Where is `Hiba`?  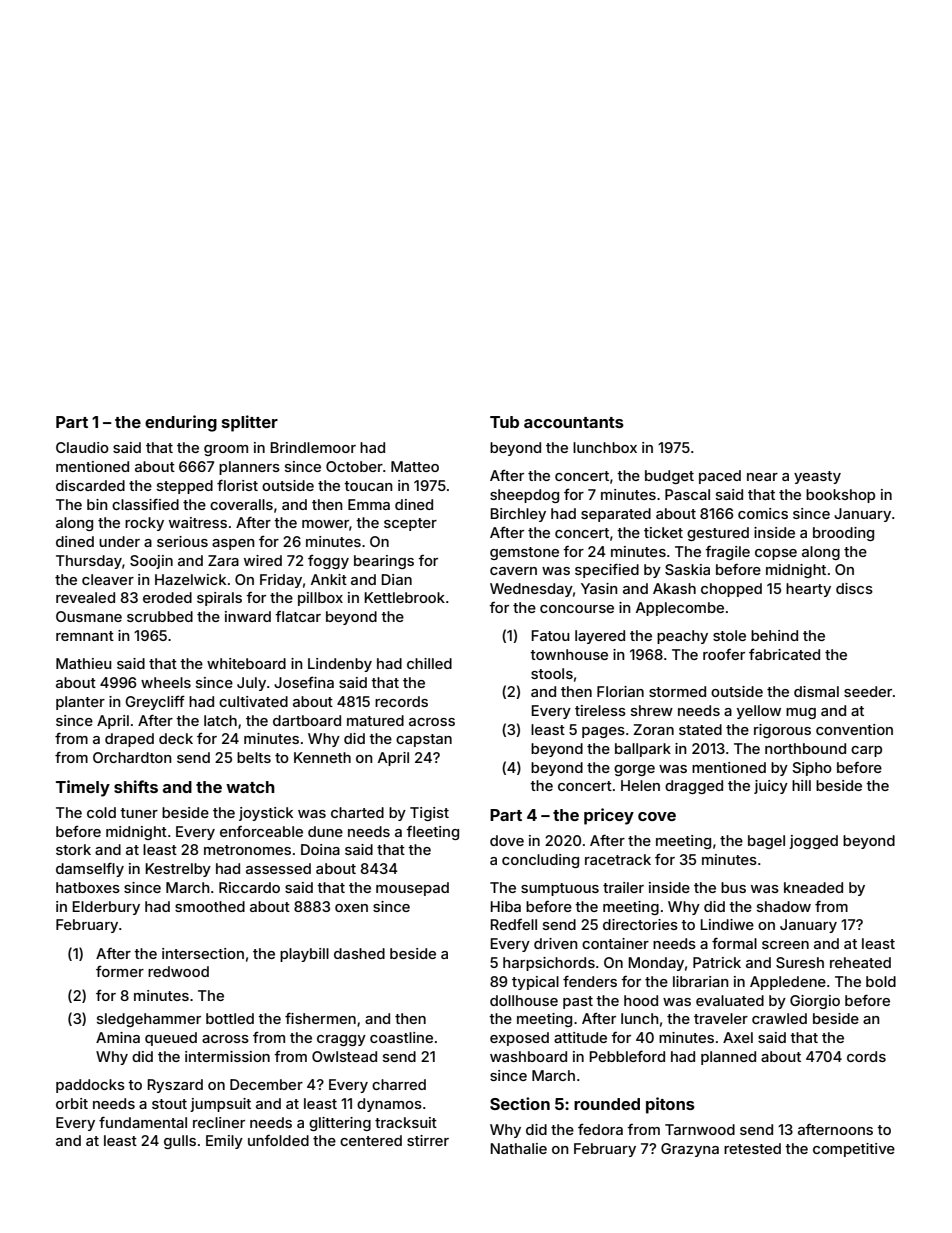 Hiba is located at coordinates (506, 906).
